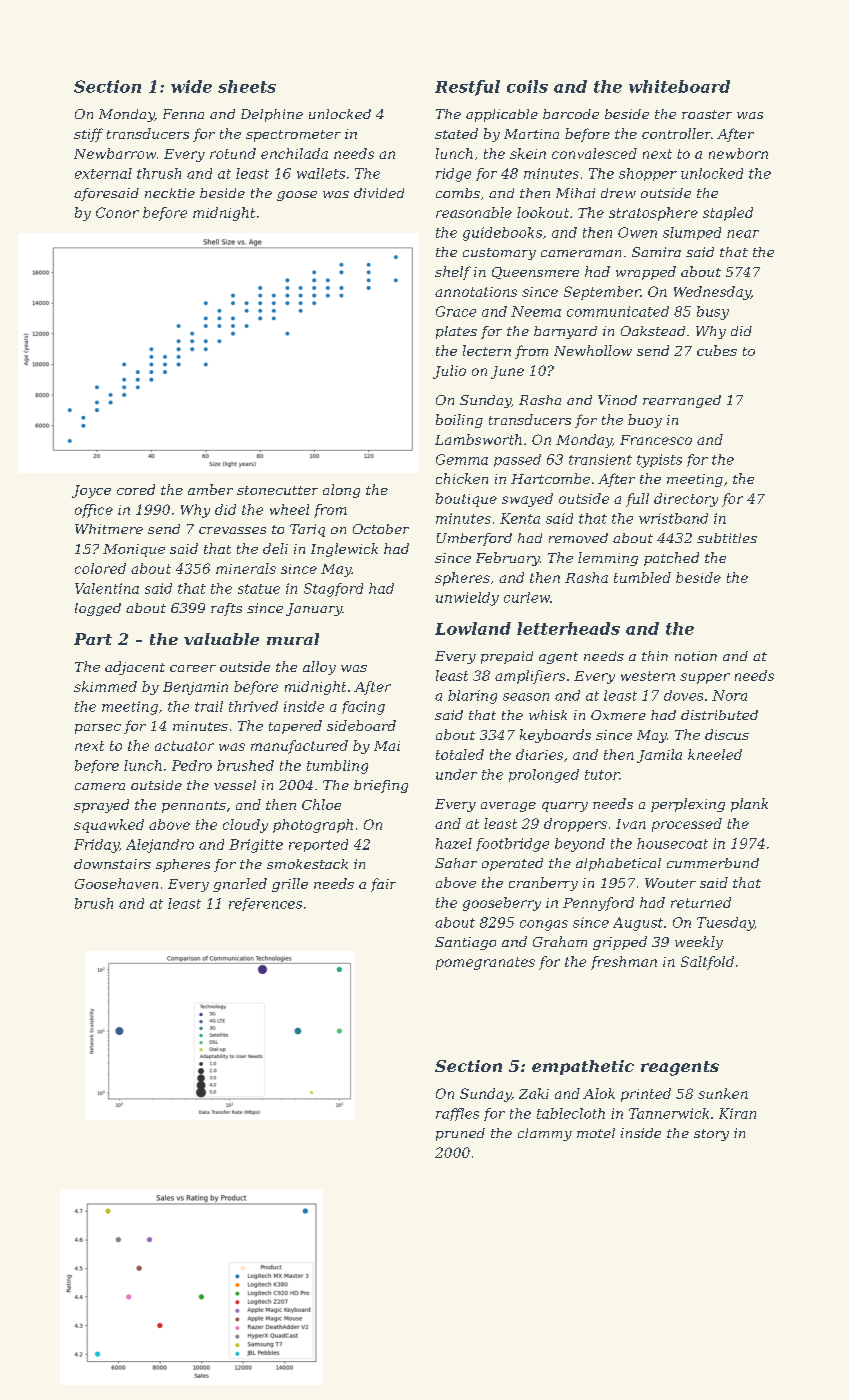 The width and height of the document is (849, 1400). What do you see at coordinates (460, 1134) in the document?
I see `pruned` at bounding box center [460, 1134].
